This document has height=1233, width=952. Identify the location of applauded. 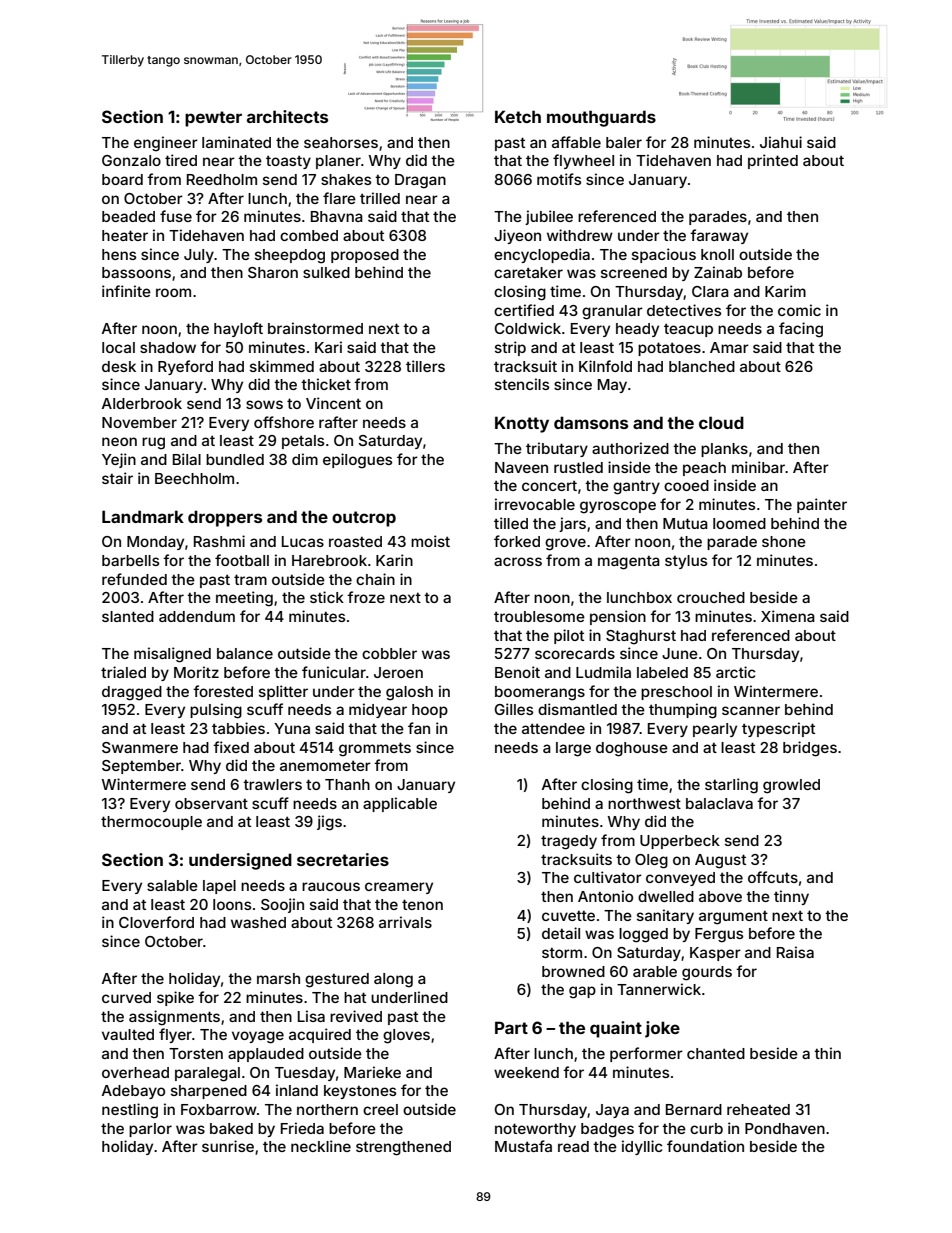
(266, 1055).
